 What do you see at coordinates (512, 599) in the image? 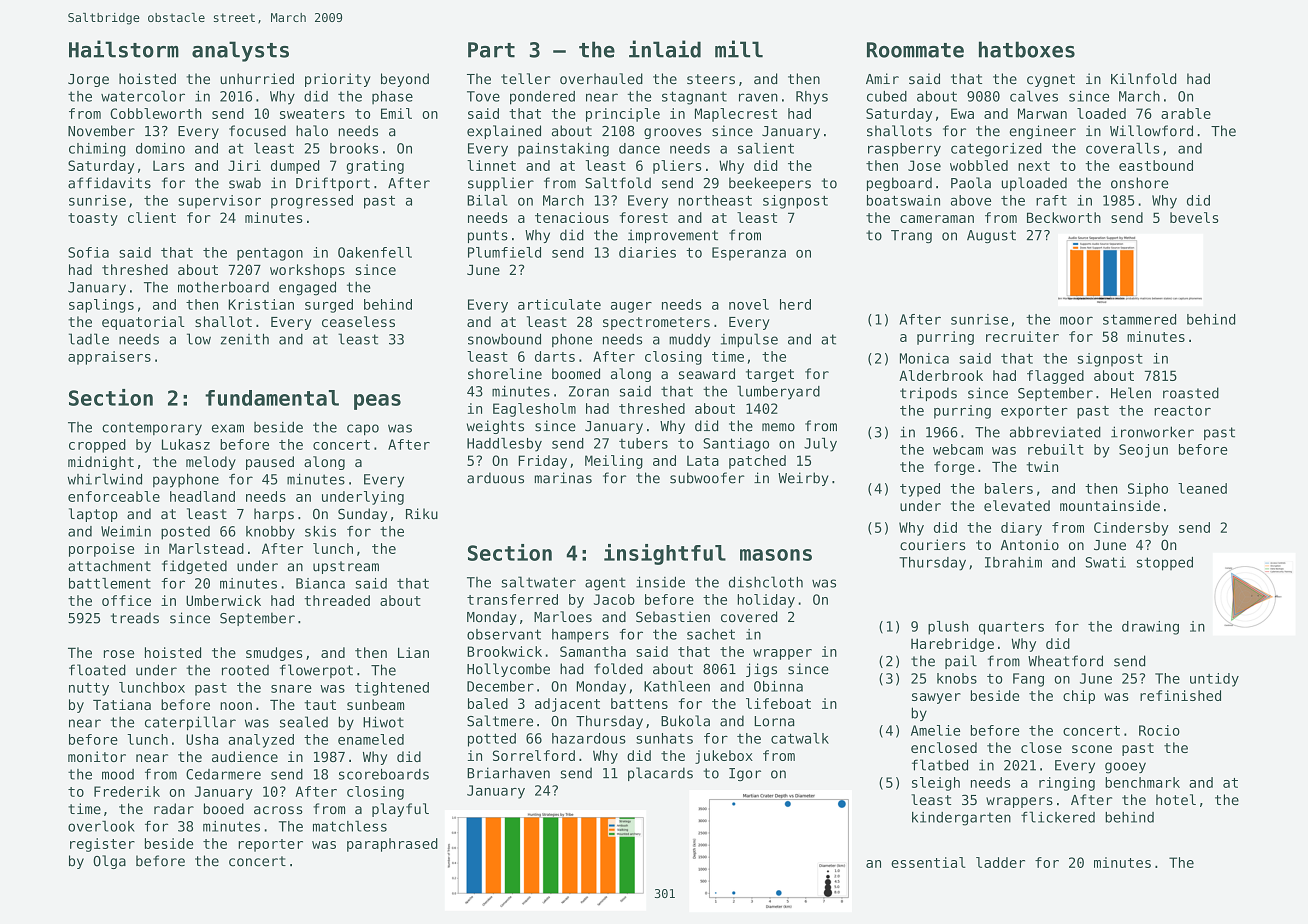
I see `transferred` at bounding box center [512, 599].
